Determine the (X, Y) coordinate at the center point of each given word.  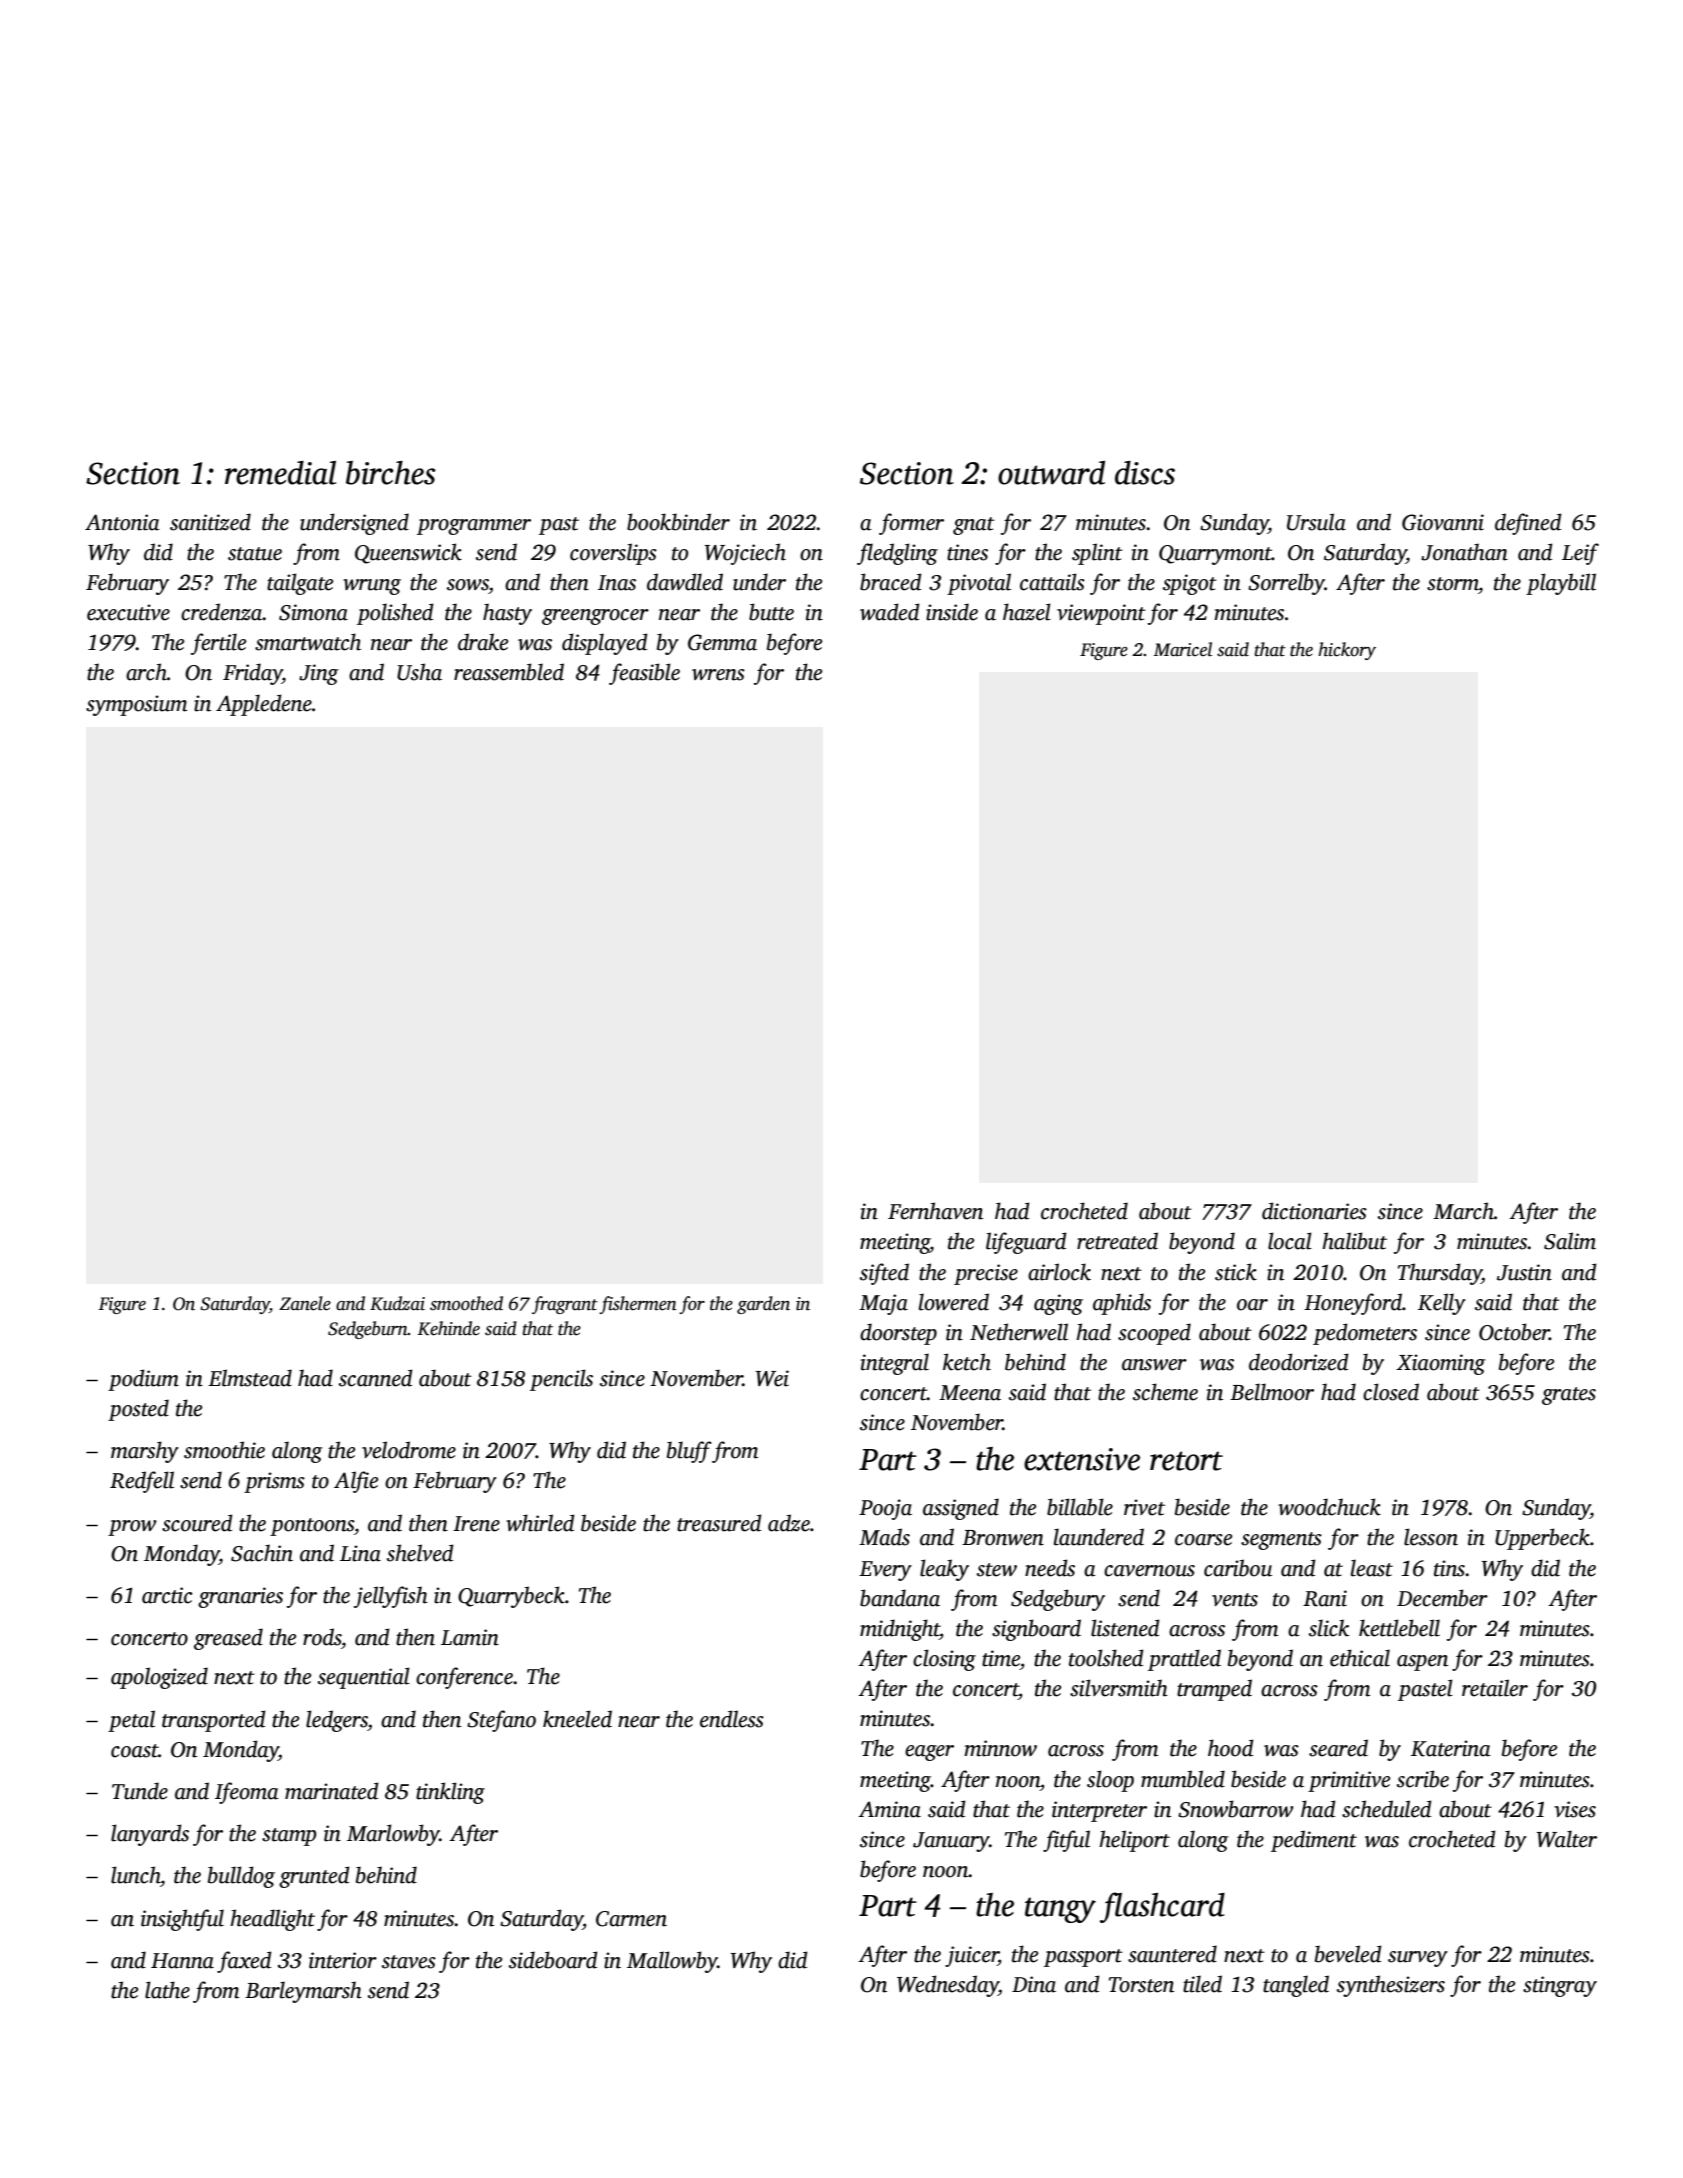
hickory (1347, 651)
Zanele (305, 1303)
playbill (1561, 584)
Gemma (722, 642)
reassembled (509, 672)
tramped (1214, 1690)
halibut (1354, 1241)
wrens (718, 675)
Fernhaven (935, 1211)
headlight (272, 1920)
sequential (364, 1678)
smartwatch (308, 642)
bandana (900, 1598)
